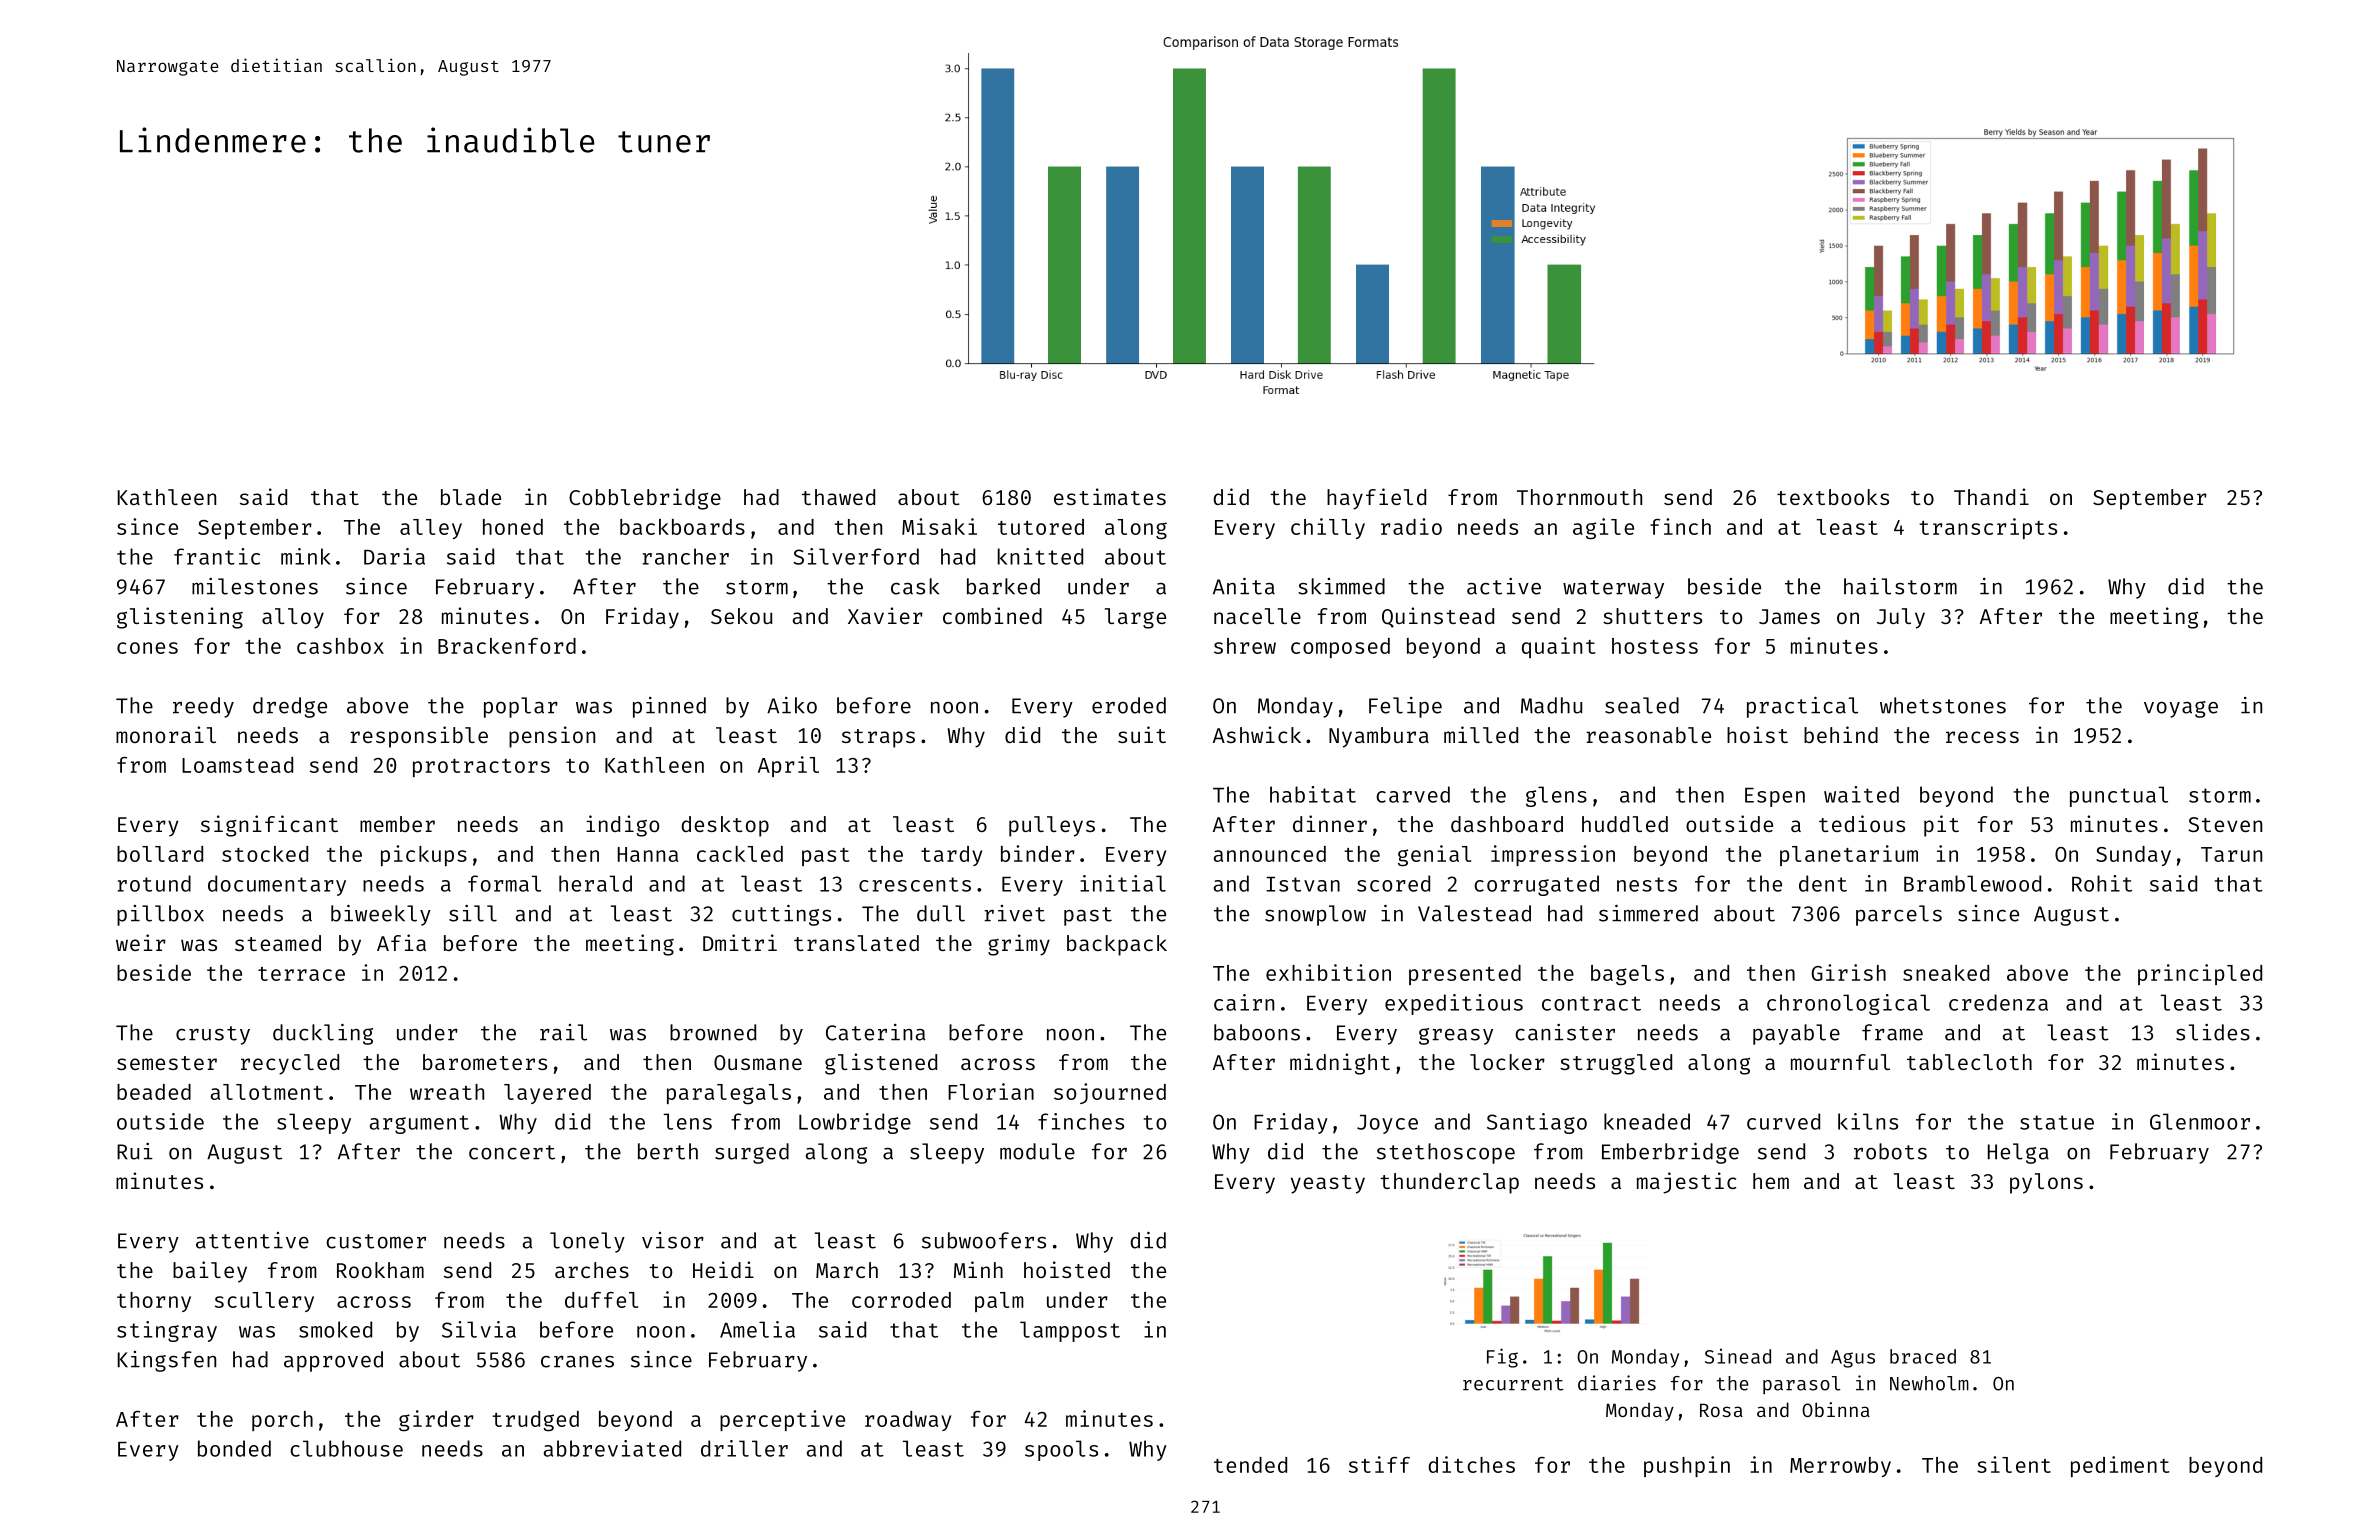 This screenshot has height=1540, width=2380. What do you see at coordinates (782, 1420) in the screenshot?
I see `perceptive` at bounding box center [782, 1420].
